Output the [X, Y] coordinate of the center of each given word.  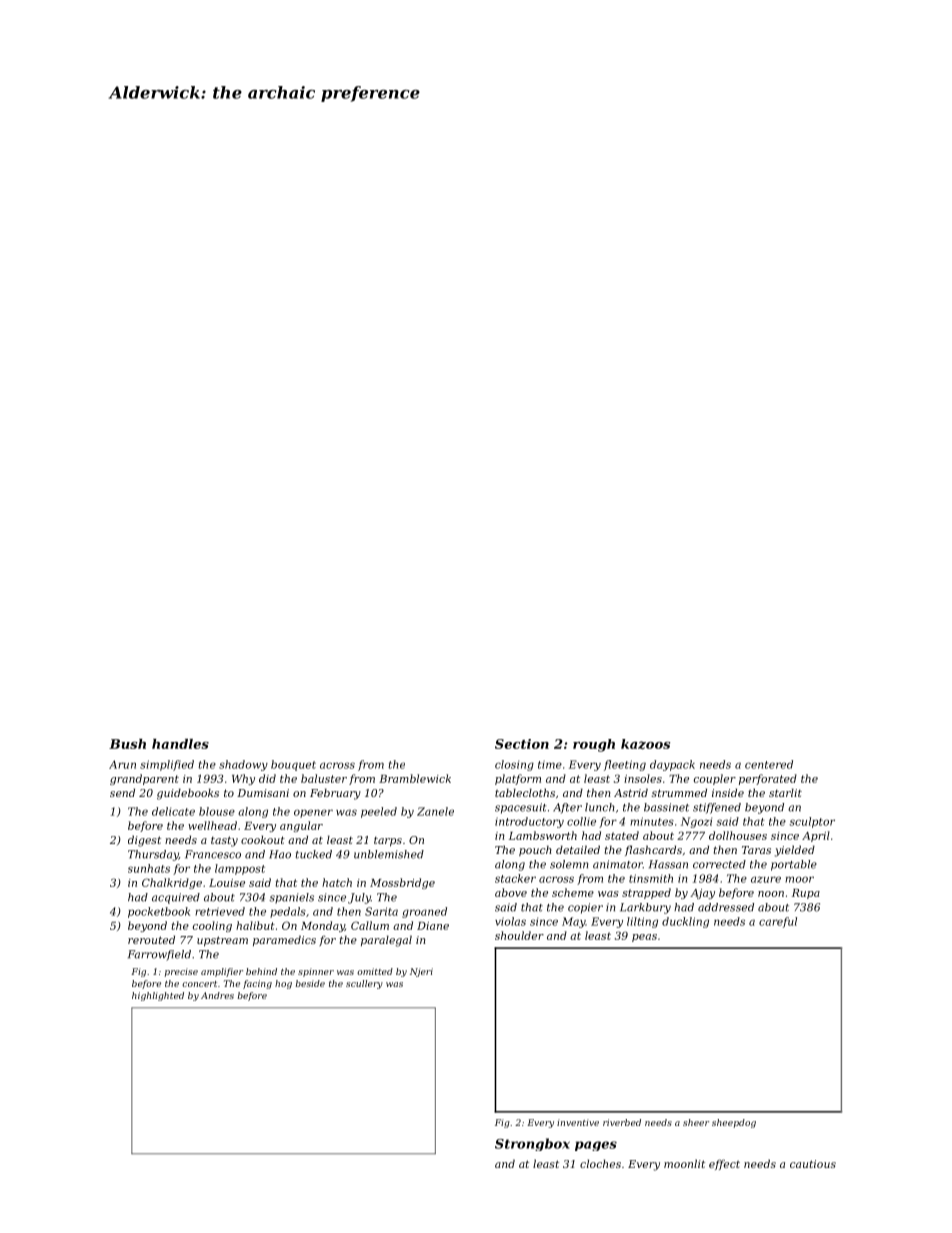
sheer [696, 1122]
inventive [578, 1122]
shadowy [243, 765]
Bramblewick [415, 778]
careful [778, 922]
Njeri [421, 972]
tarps [388, 841]
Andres [217, 995]
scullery [364, 984]
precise [181, 972]
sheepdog [734, 1123]
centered [769, 764]
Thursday [153, 855]
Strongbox [532, 1144]
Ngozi [696, 822]
